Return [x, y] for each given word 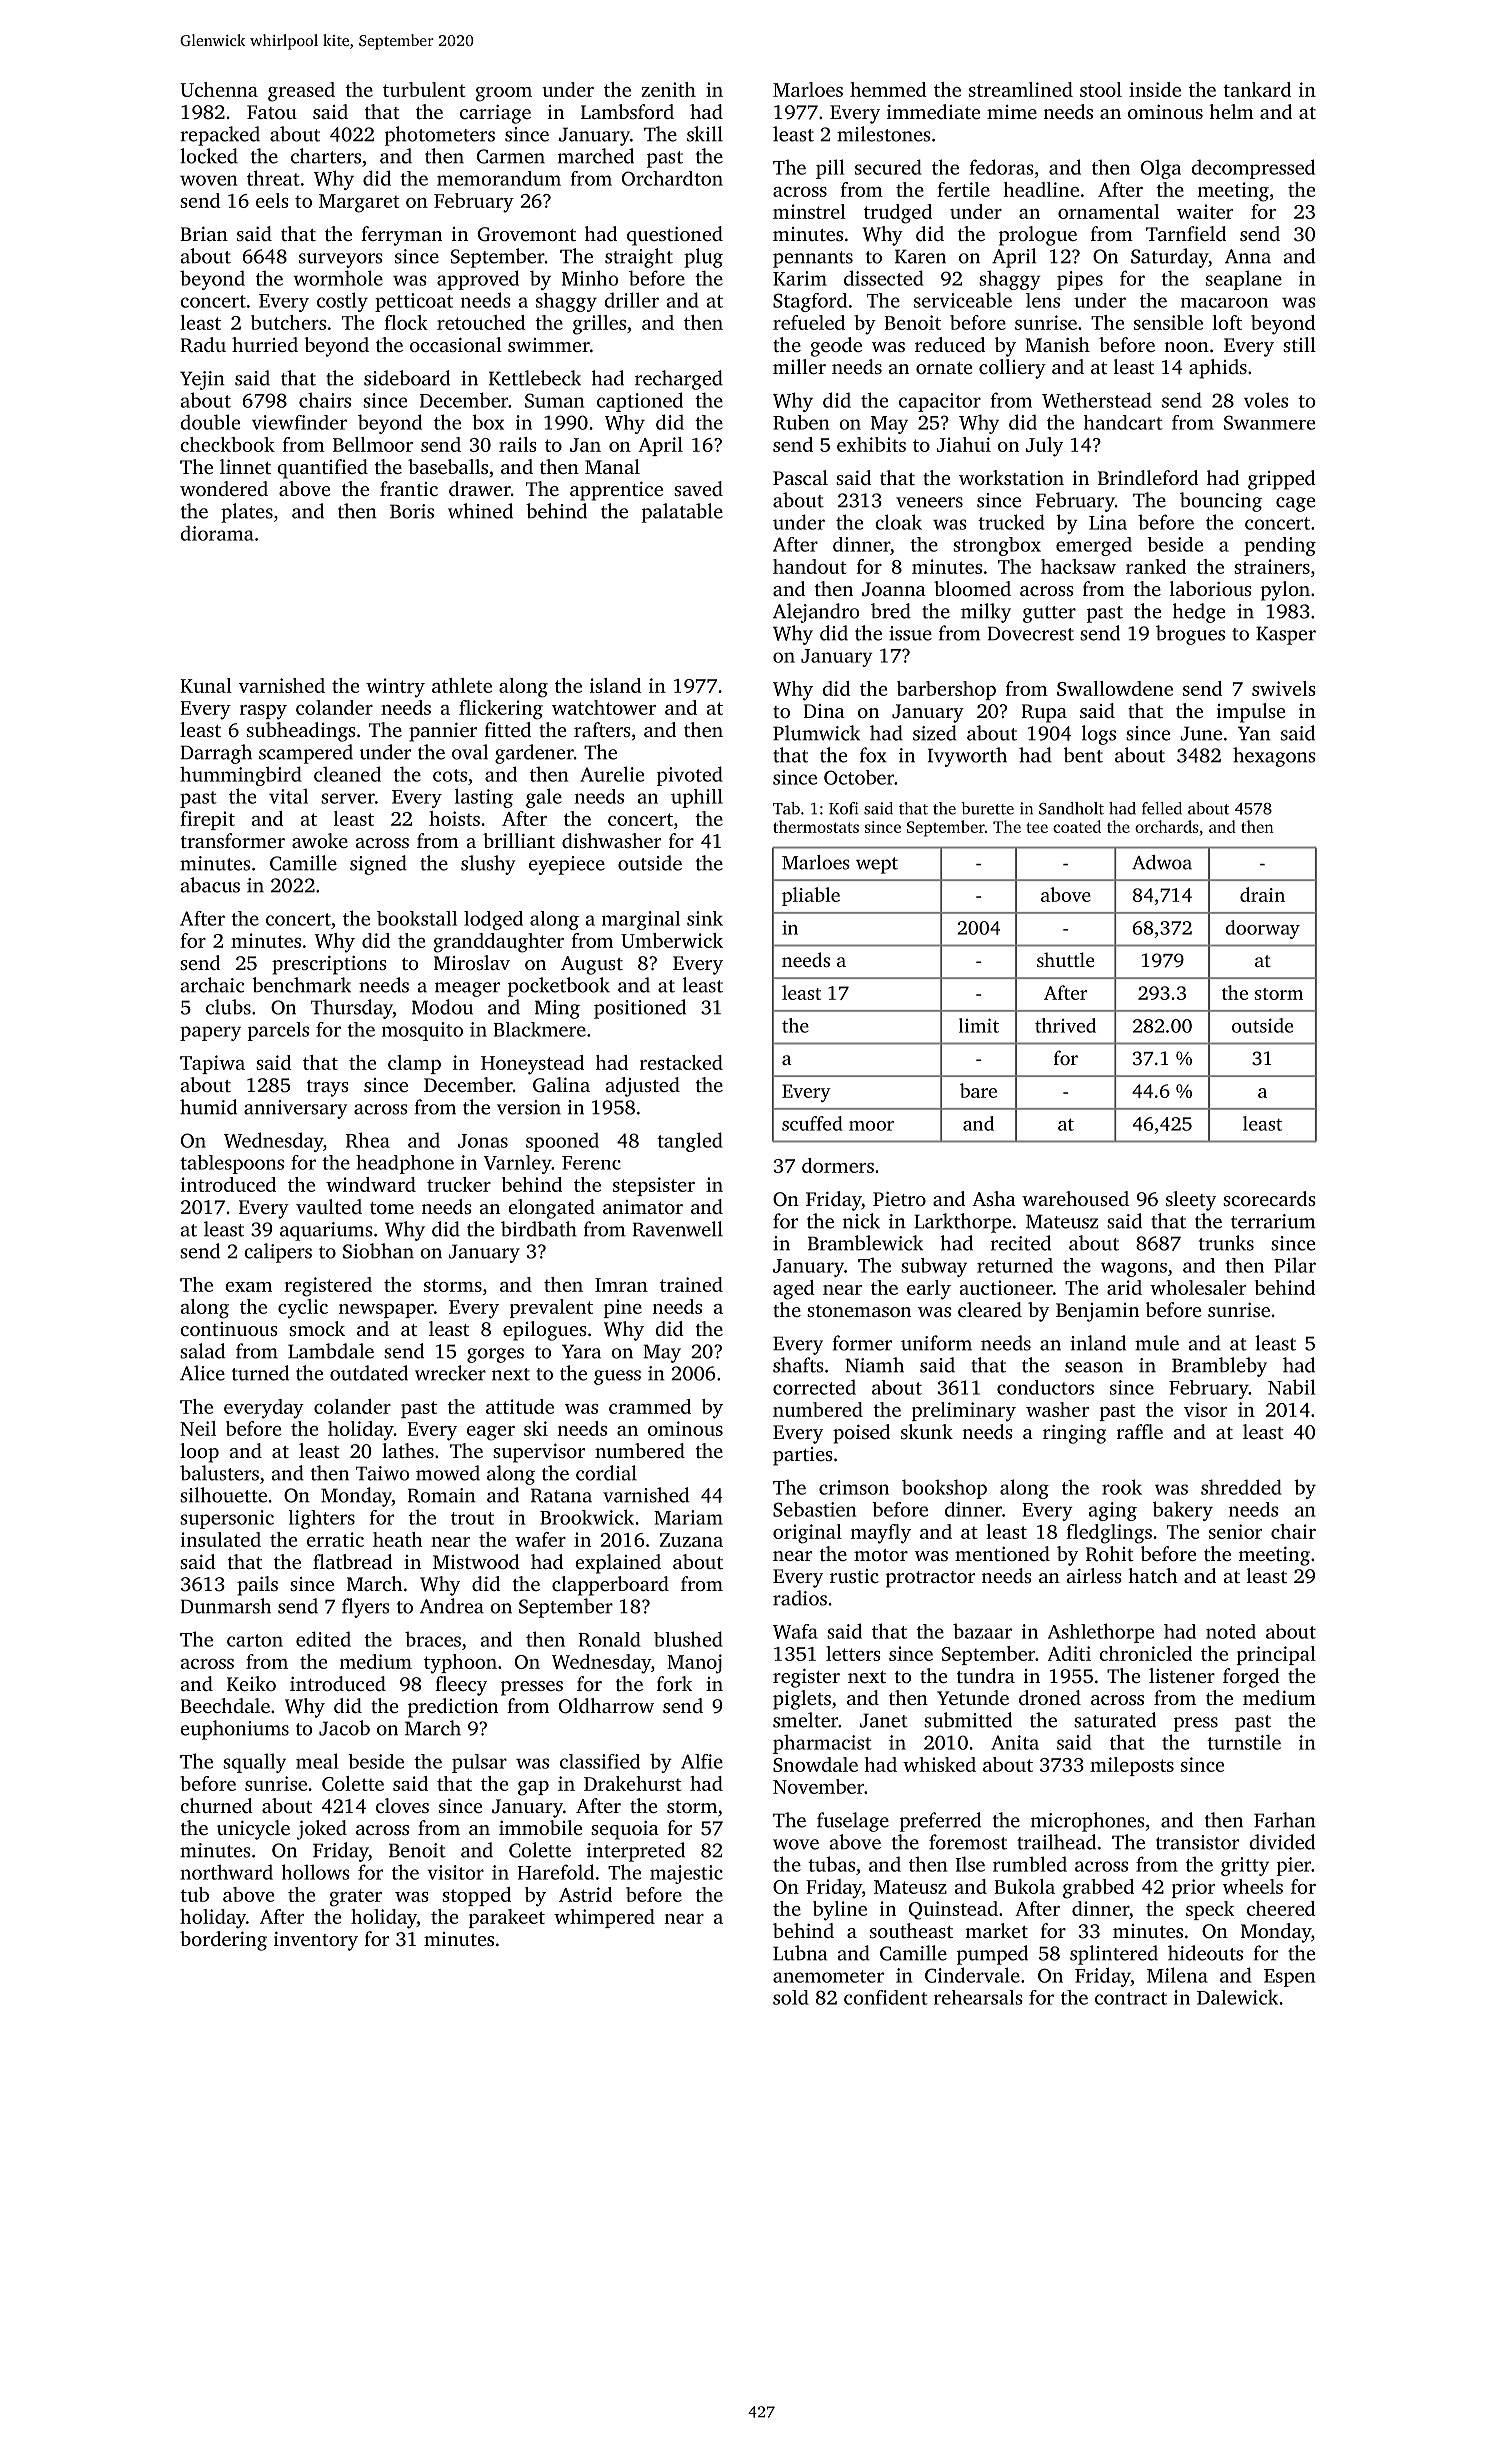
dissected [884, 278]
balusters [219, 1473]
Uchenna [219, 89]
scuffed [812, 1123]
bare [978, 1090]
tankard [1257, 89]
